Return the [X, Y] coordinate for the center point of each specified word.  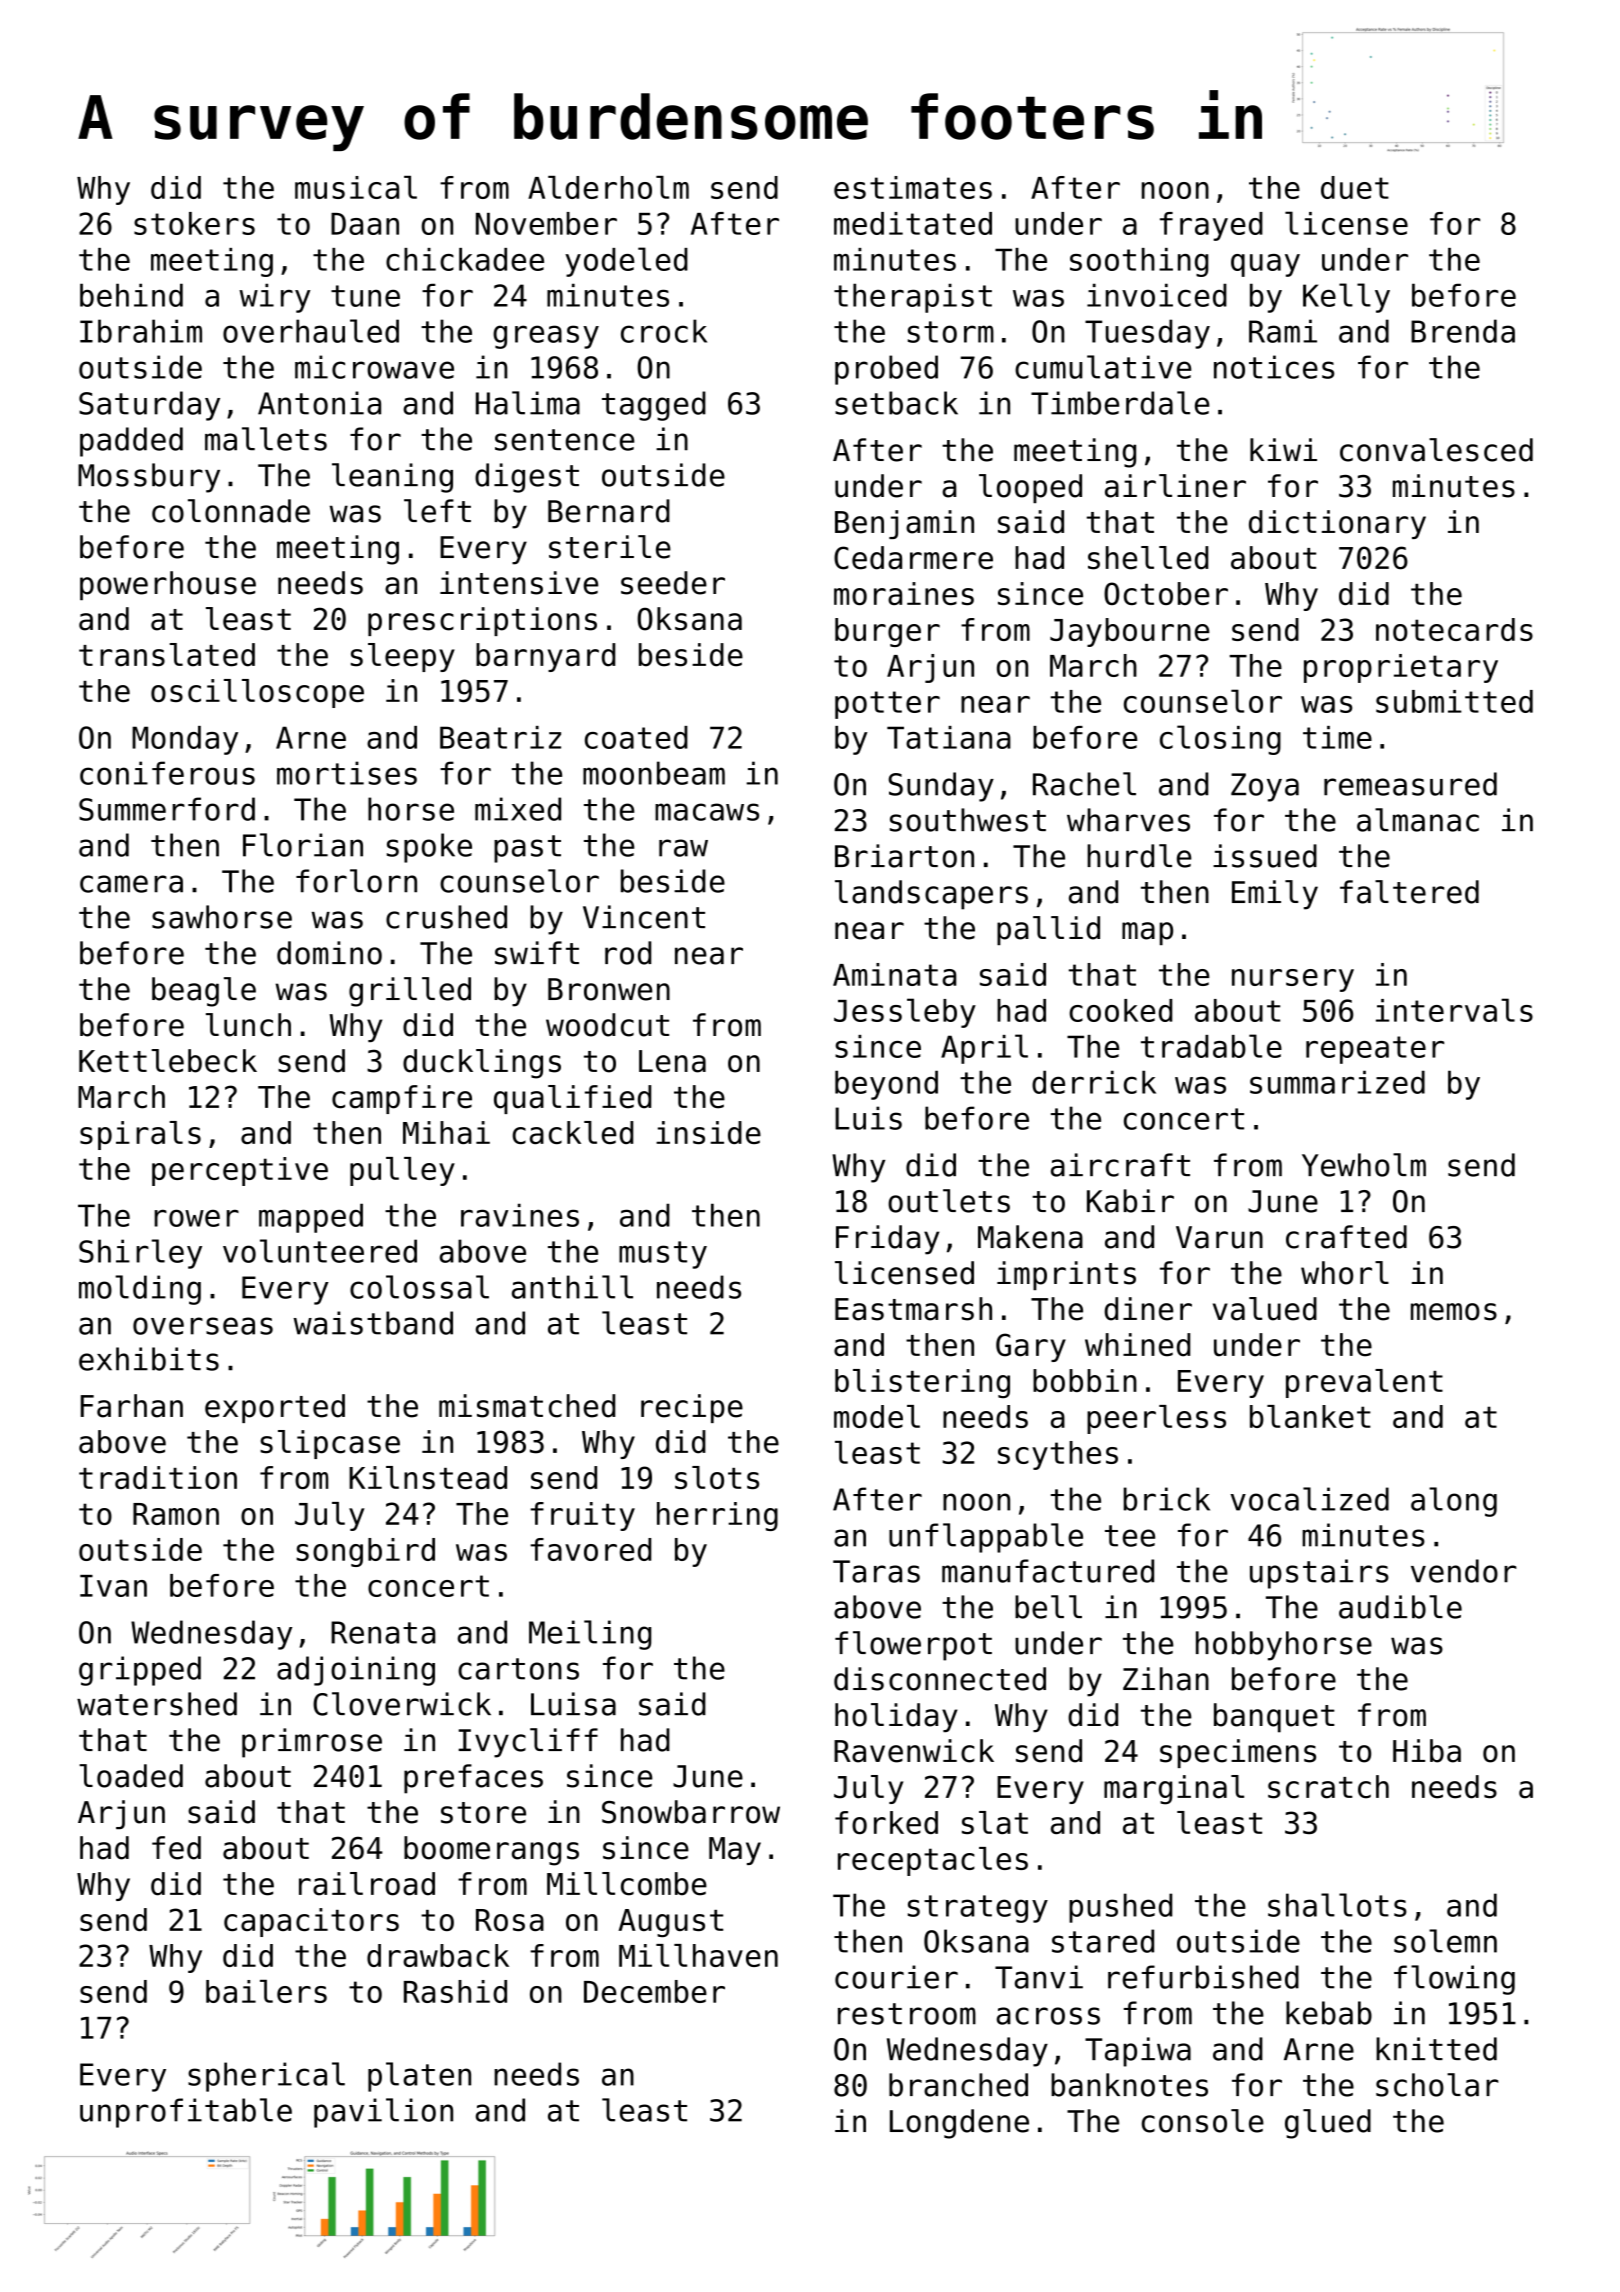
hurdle [1139, 856]
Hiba [1427, 1751]
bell [1048, 1607]
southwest [968, 820]
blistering [922, 1383]
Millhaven [698, 1955]
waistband [373, 1323]
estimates [913, 187]
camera [131, 884]
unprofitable [186, 2113]
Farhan [132, 1406]
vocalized [1309, 1499]
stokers [194, 223]
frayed [1211, 226]
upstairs [1319, 1574]
